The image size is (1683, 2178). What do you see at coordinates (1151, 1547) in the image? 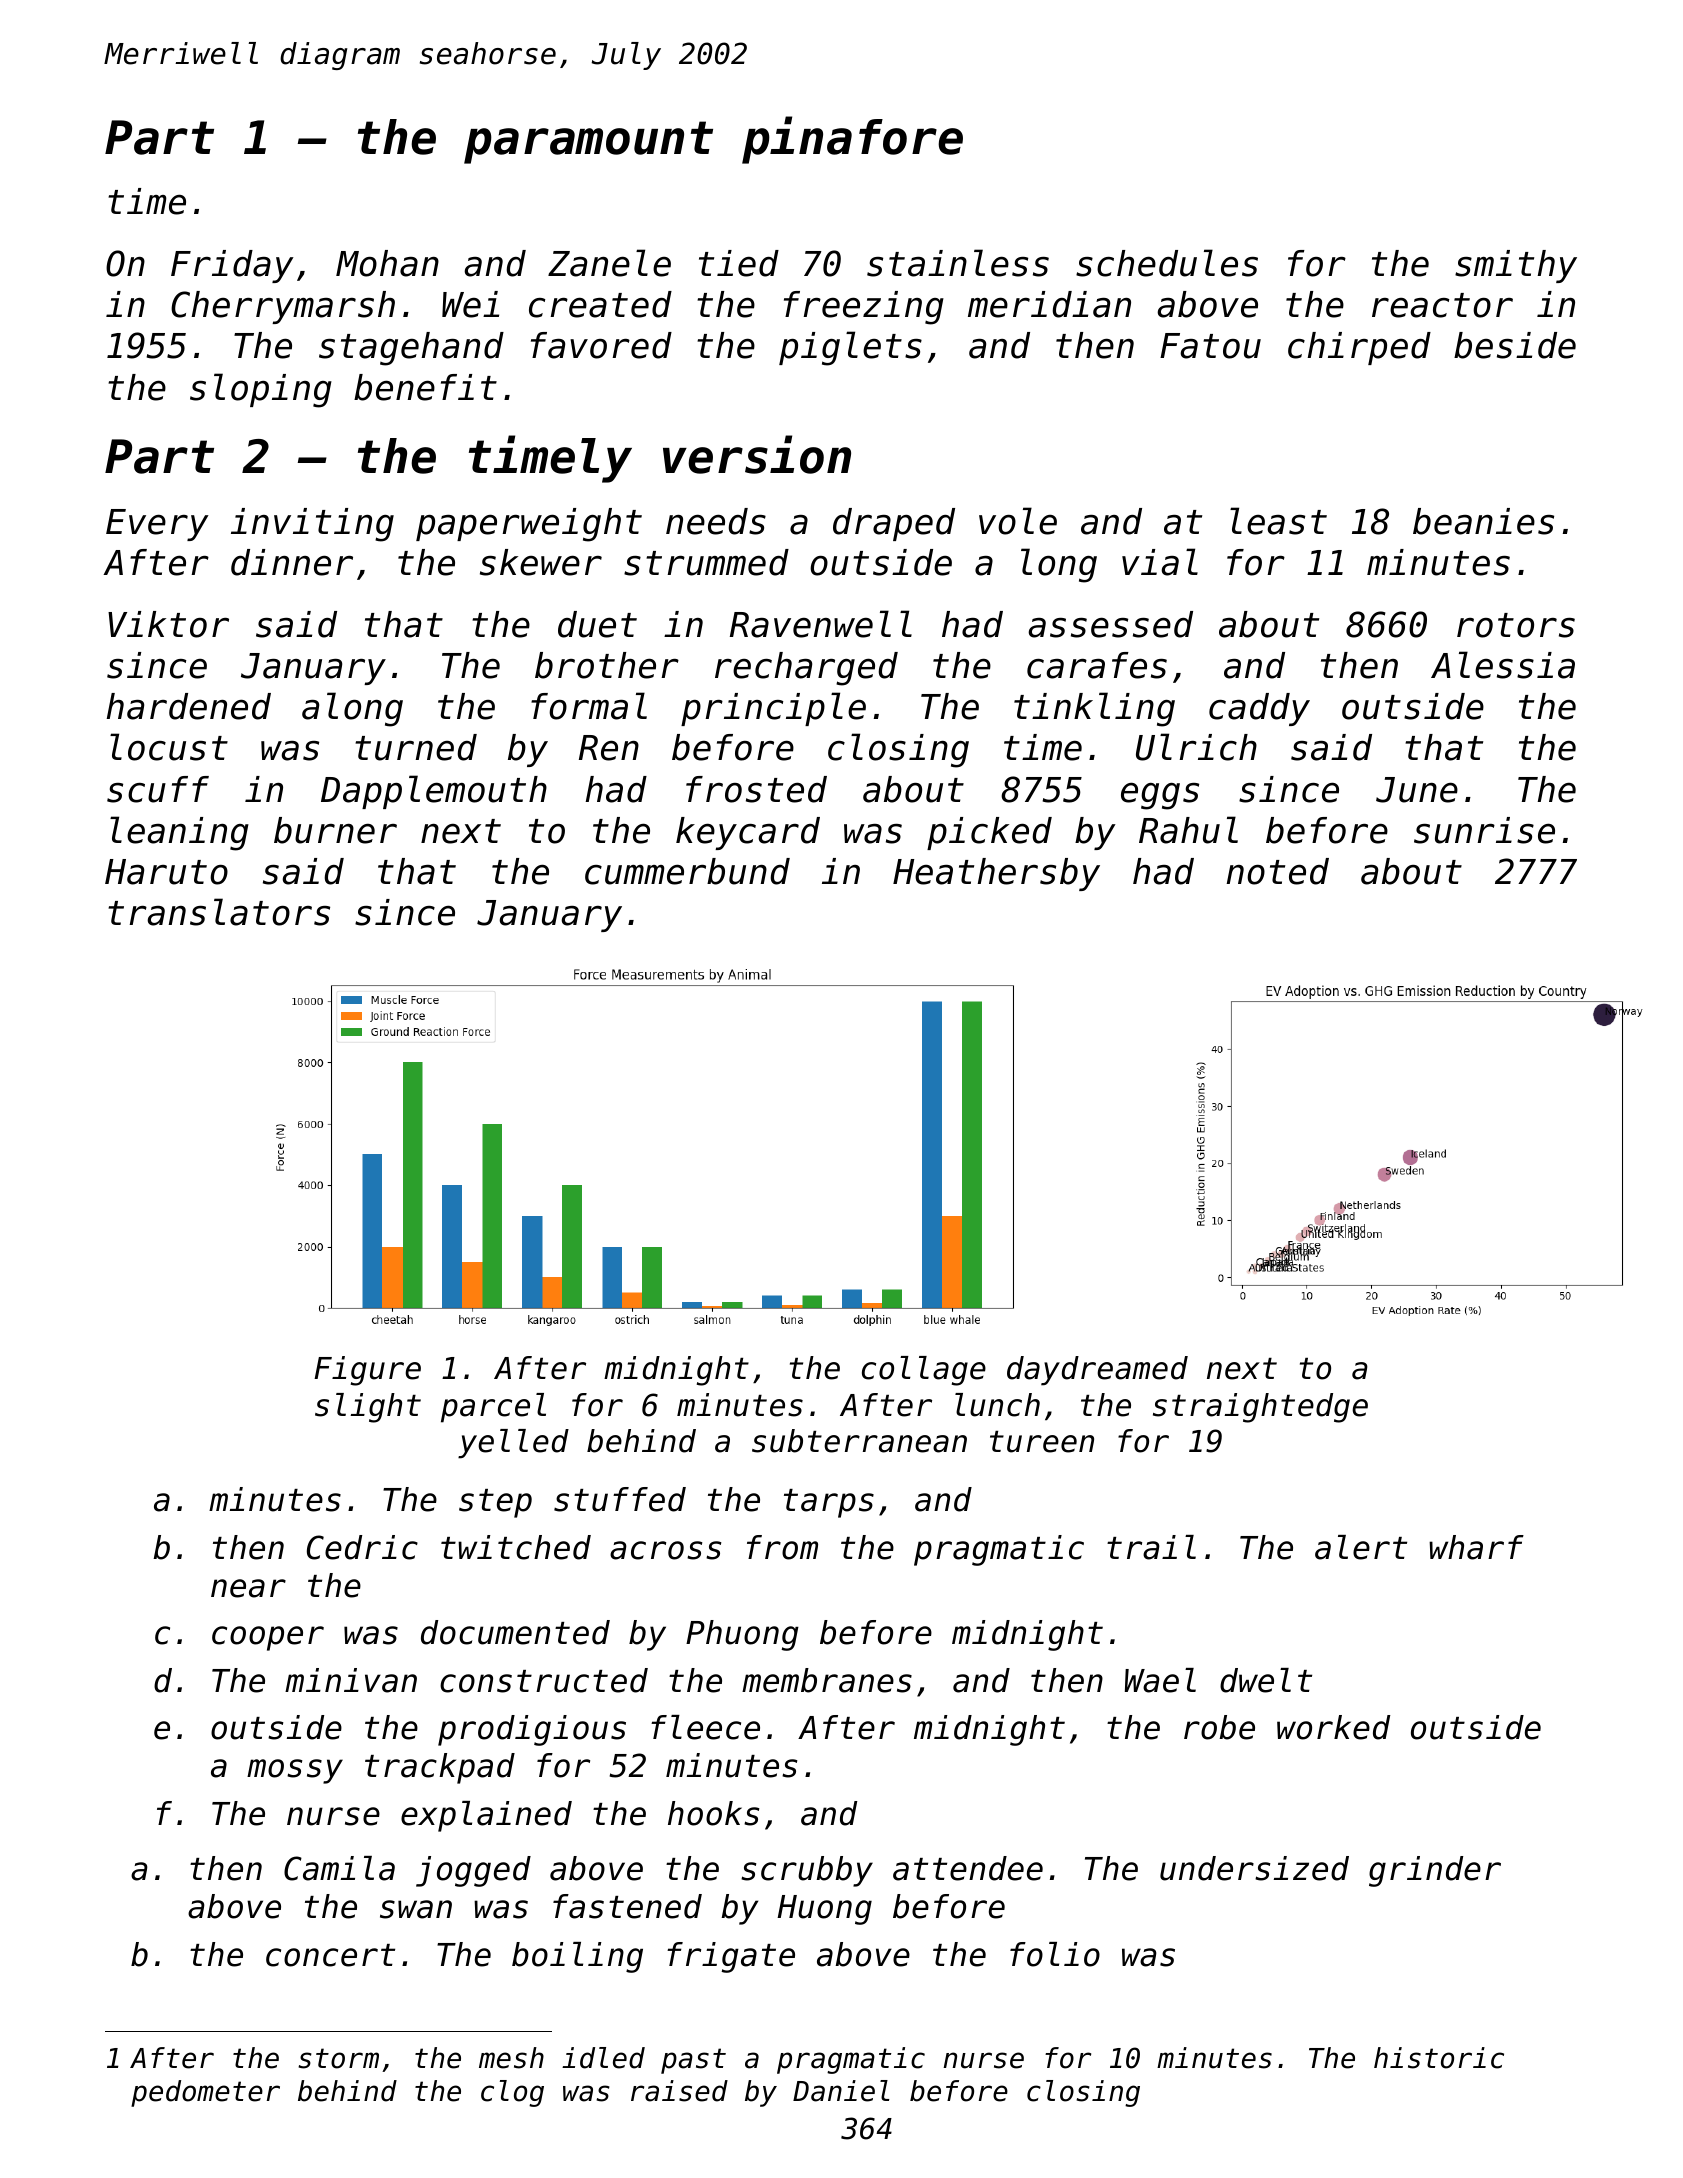
I see `trail` at bounding box center [1151, 1547].
